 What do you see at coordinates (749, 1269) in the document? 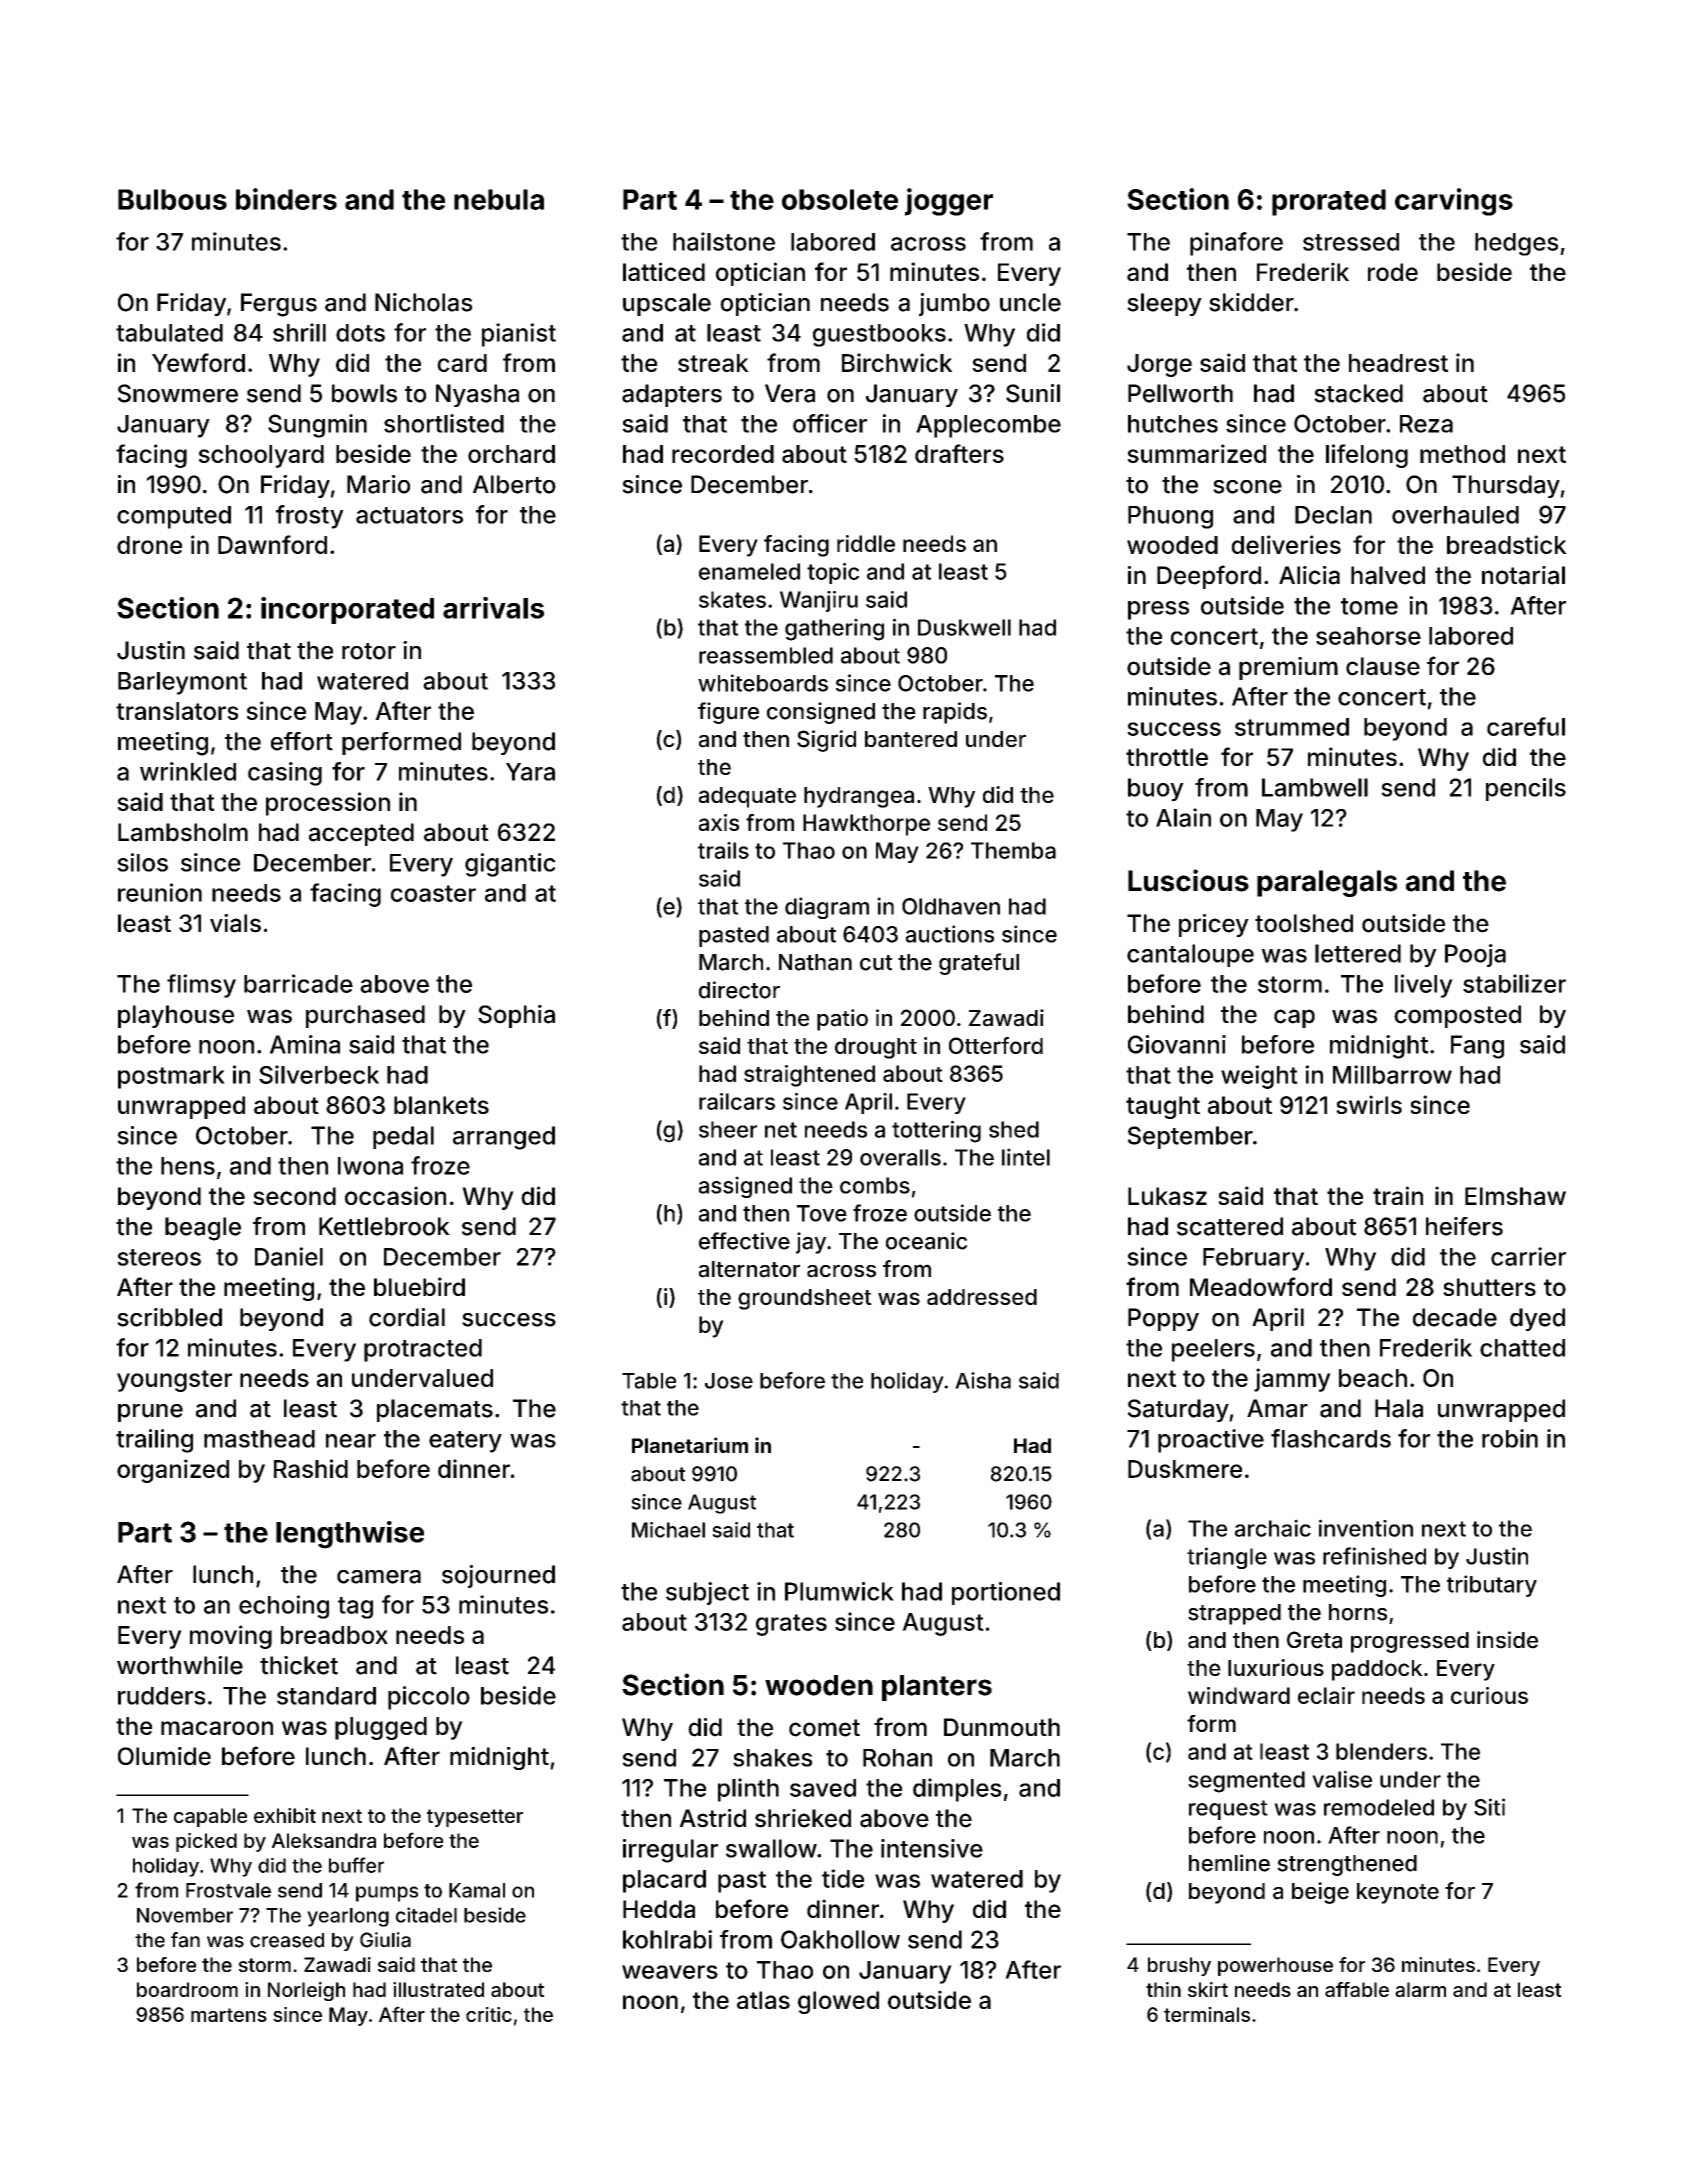
I see `alternator` at bounding box center [749, 1269].
